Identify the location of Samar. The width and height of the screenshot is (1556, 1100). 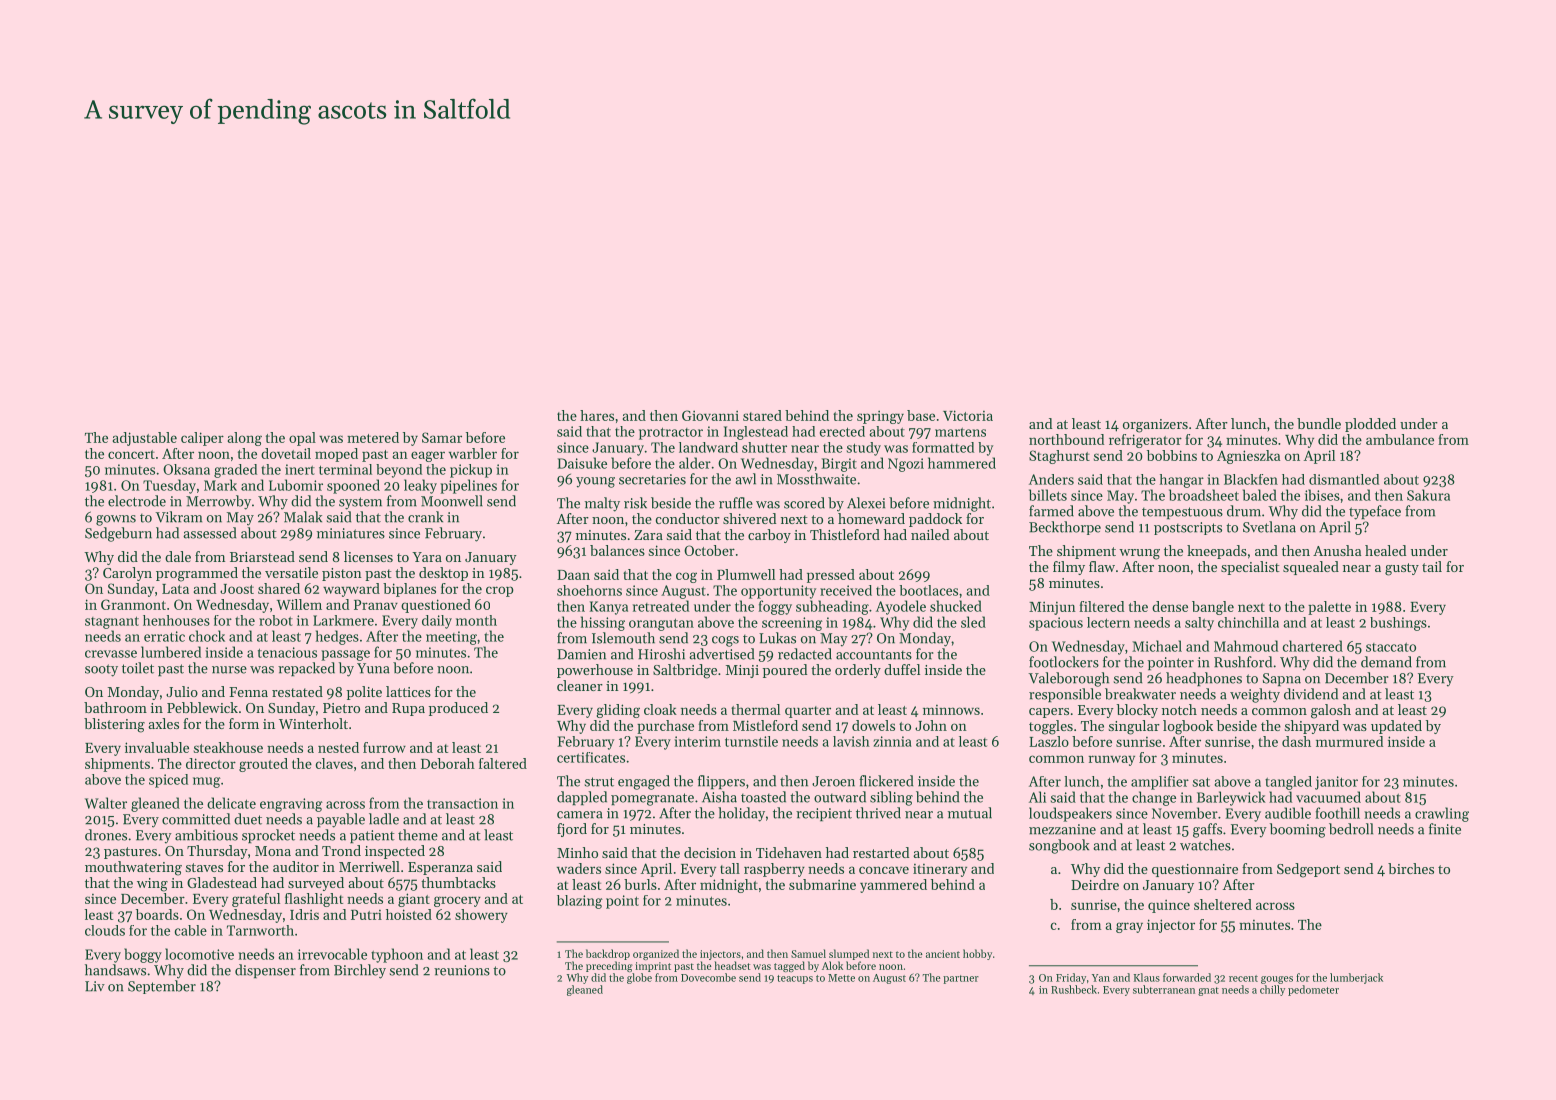
(442, 437).
